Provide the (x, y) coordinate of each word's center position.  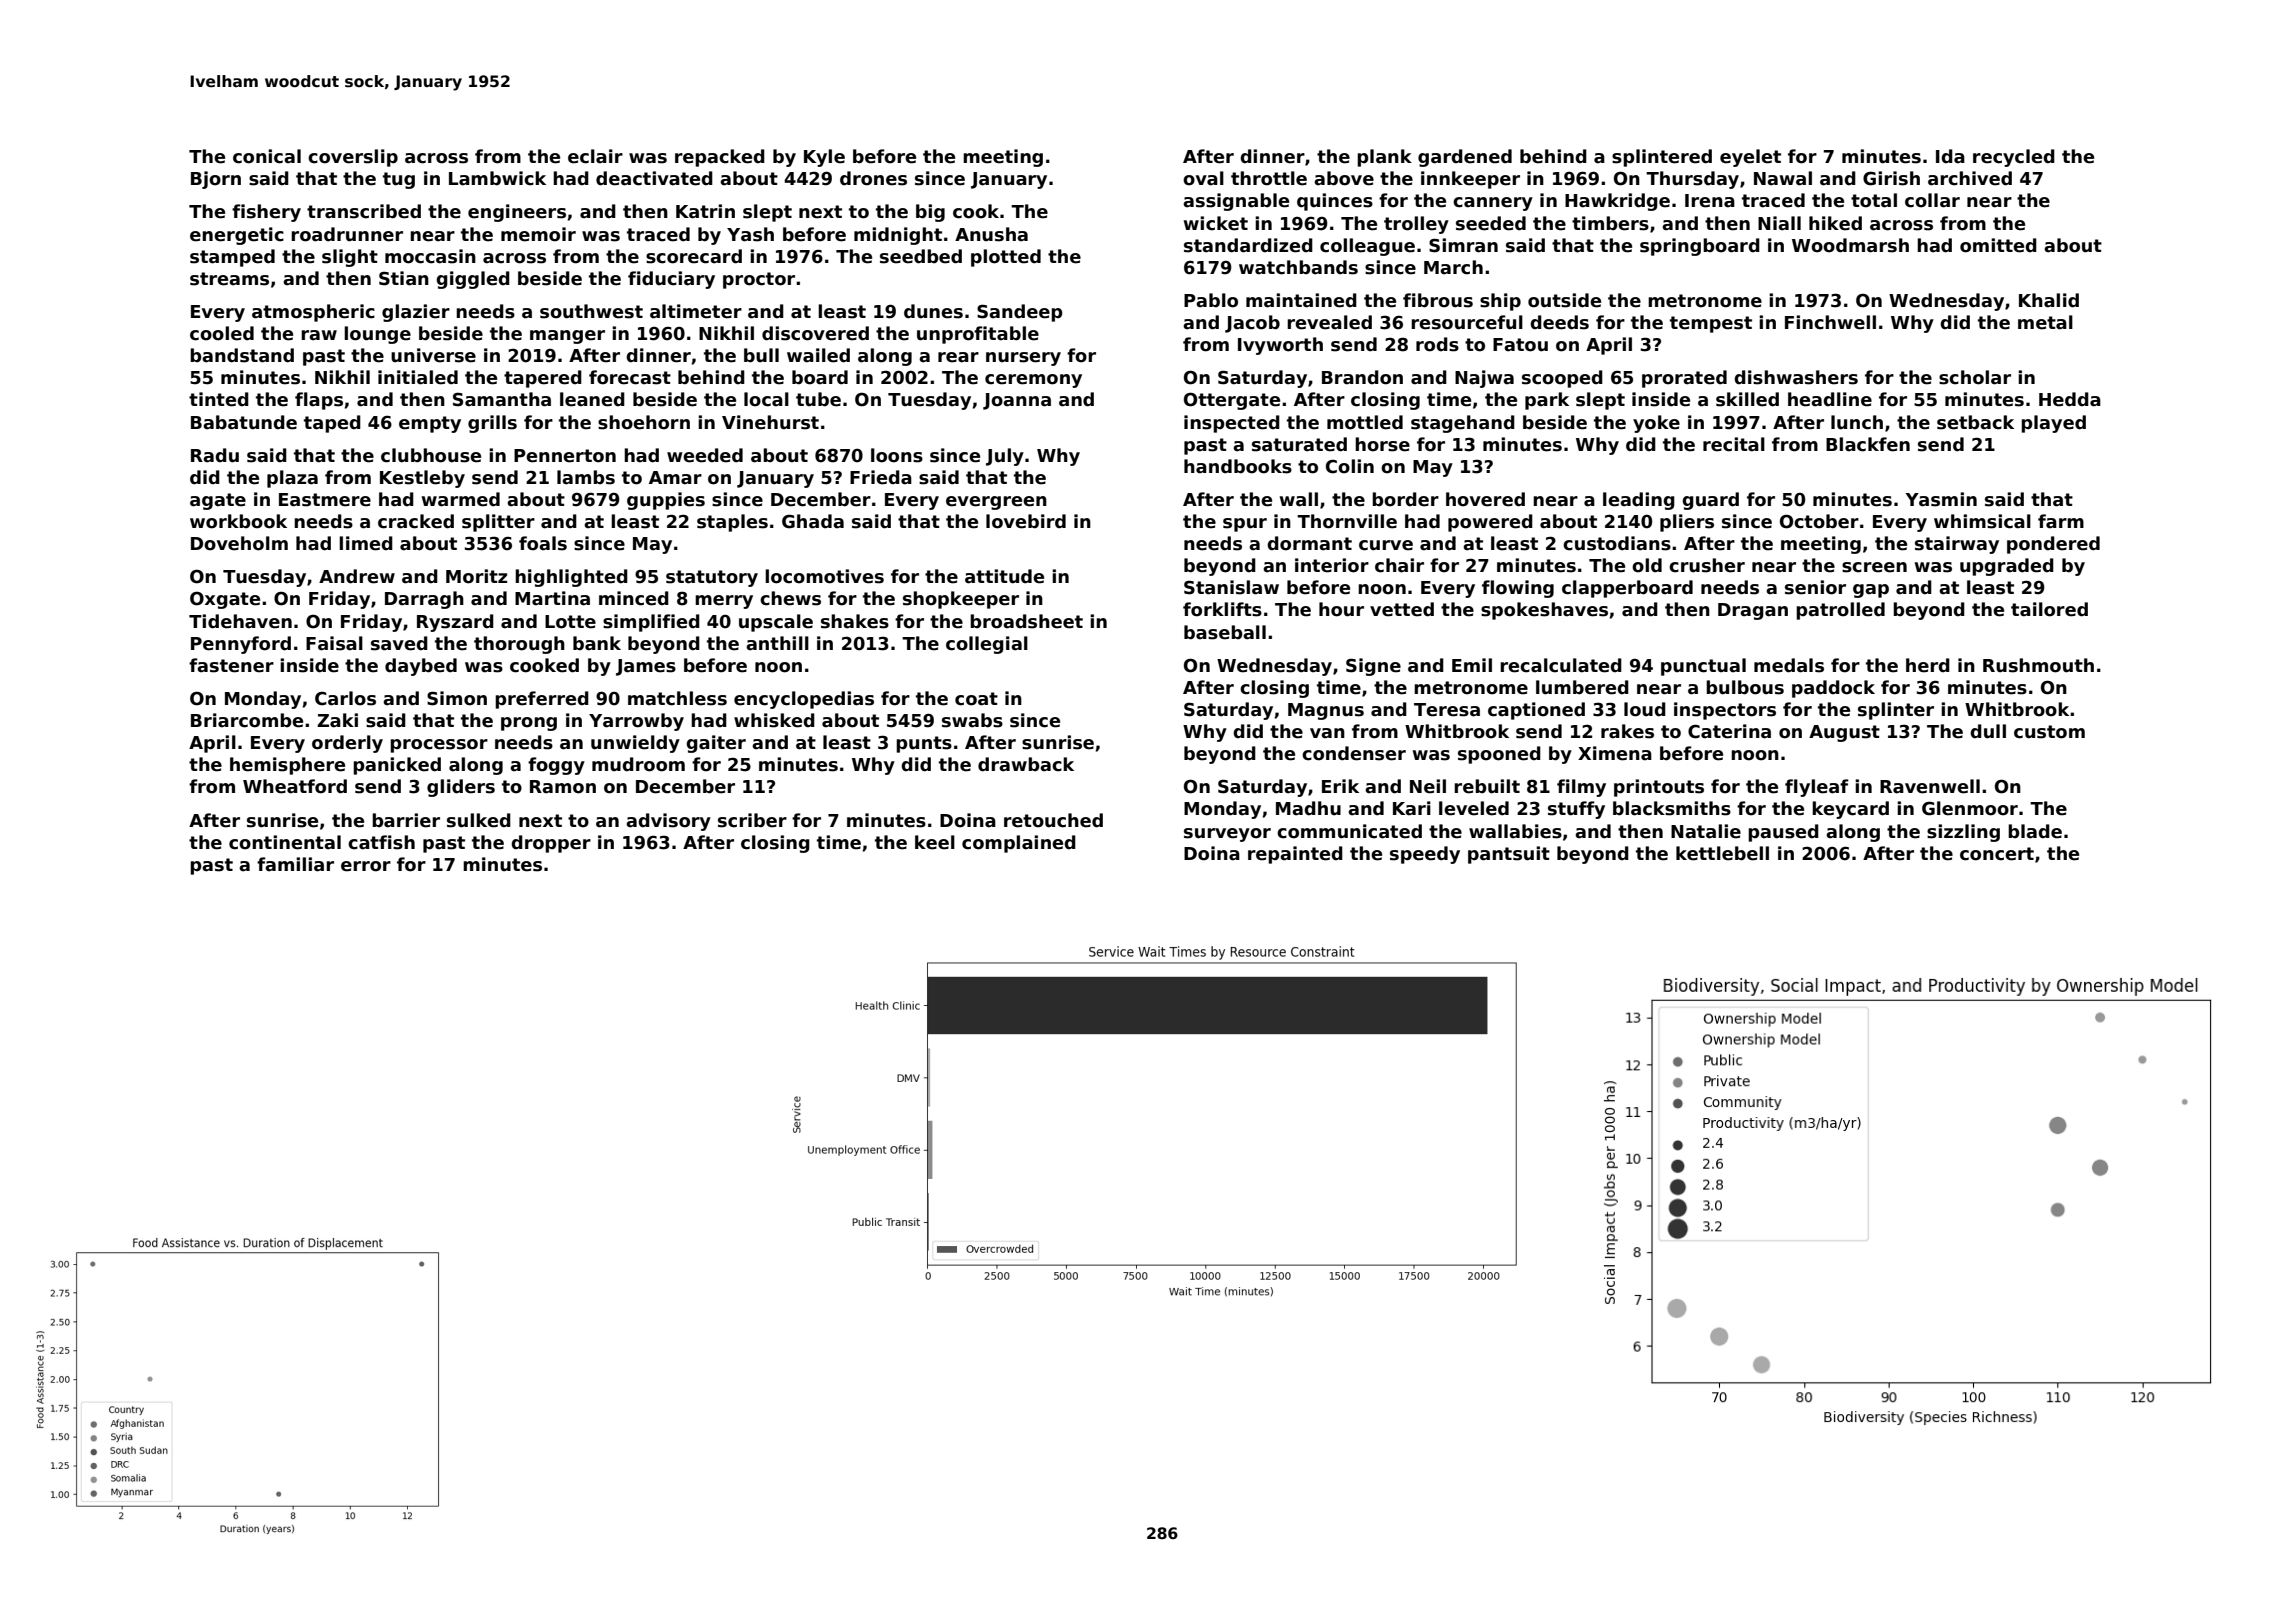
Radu (215, 455)
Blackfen (1868, 444)
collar (1932, 200)
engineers (517, 213)
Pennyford (241, 645)
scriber (752, 820)
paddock (1833, 689)
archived (1970, 178)
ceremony (1033, 381)
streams (229, 279)
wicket (1216, 223)
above (1344, 178)
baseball (1225, 632)
